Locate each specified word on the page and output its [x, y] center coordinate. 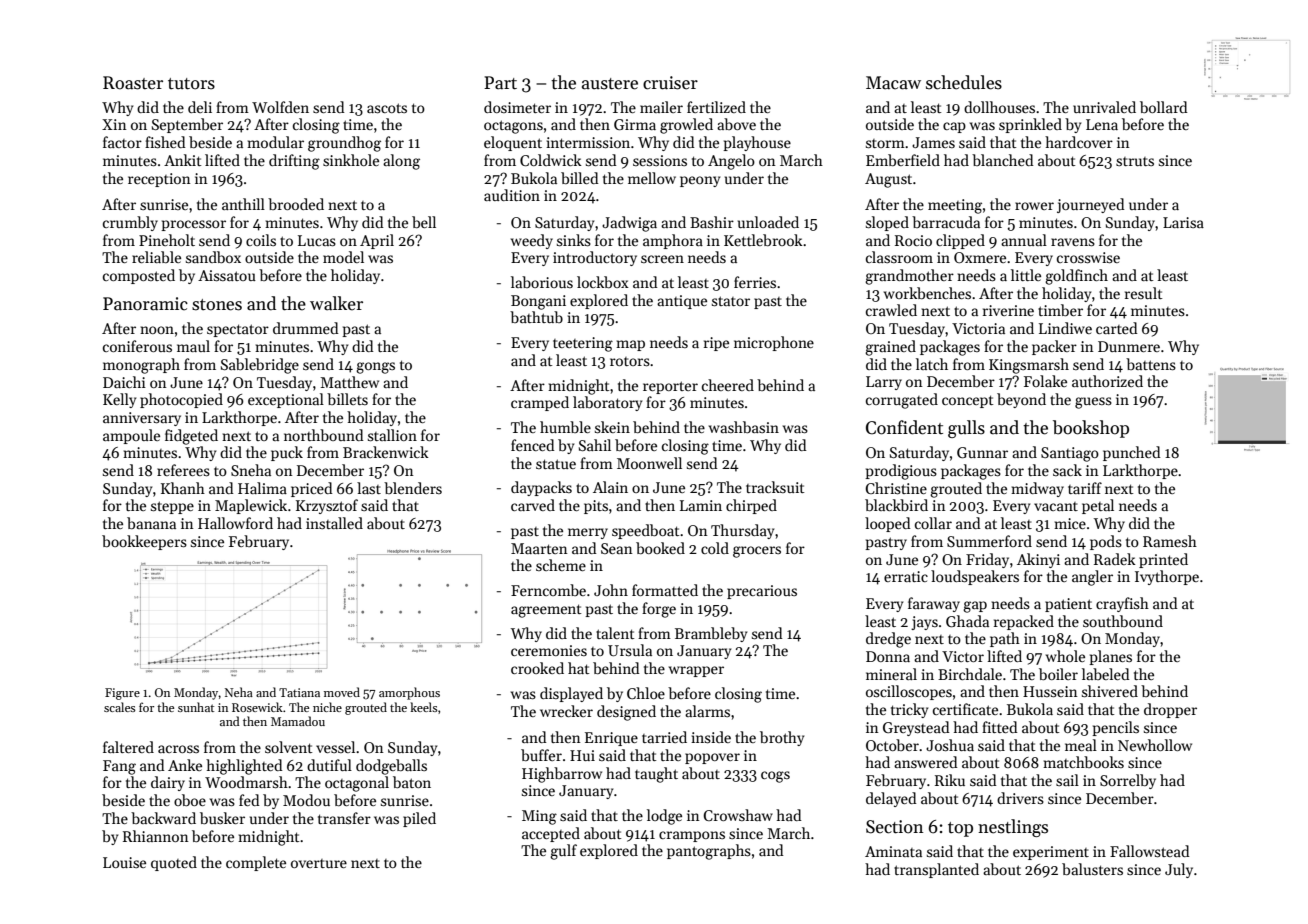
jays [924, 623]
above [736, 124]
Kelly [119, 400]
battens [1151, 364]
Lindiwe [1065, 328]
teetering [583, 344]
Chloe [646, 693]
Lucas [317, 240]
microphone [774, 343]
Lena [1102, 124]
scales [120, 707]
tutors [191, 84]
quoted [174, 863]
